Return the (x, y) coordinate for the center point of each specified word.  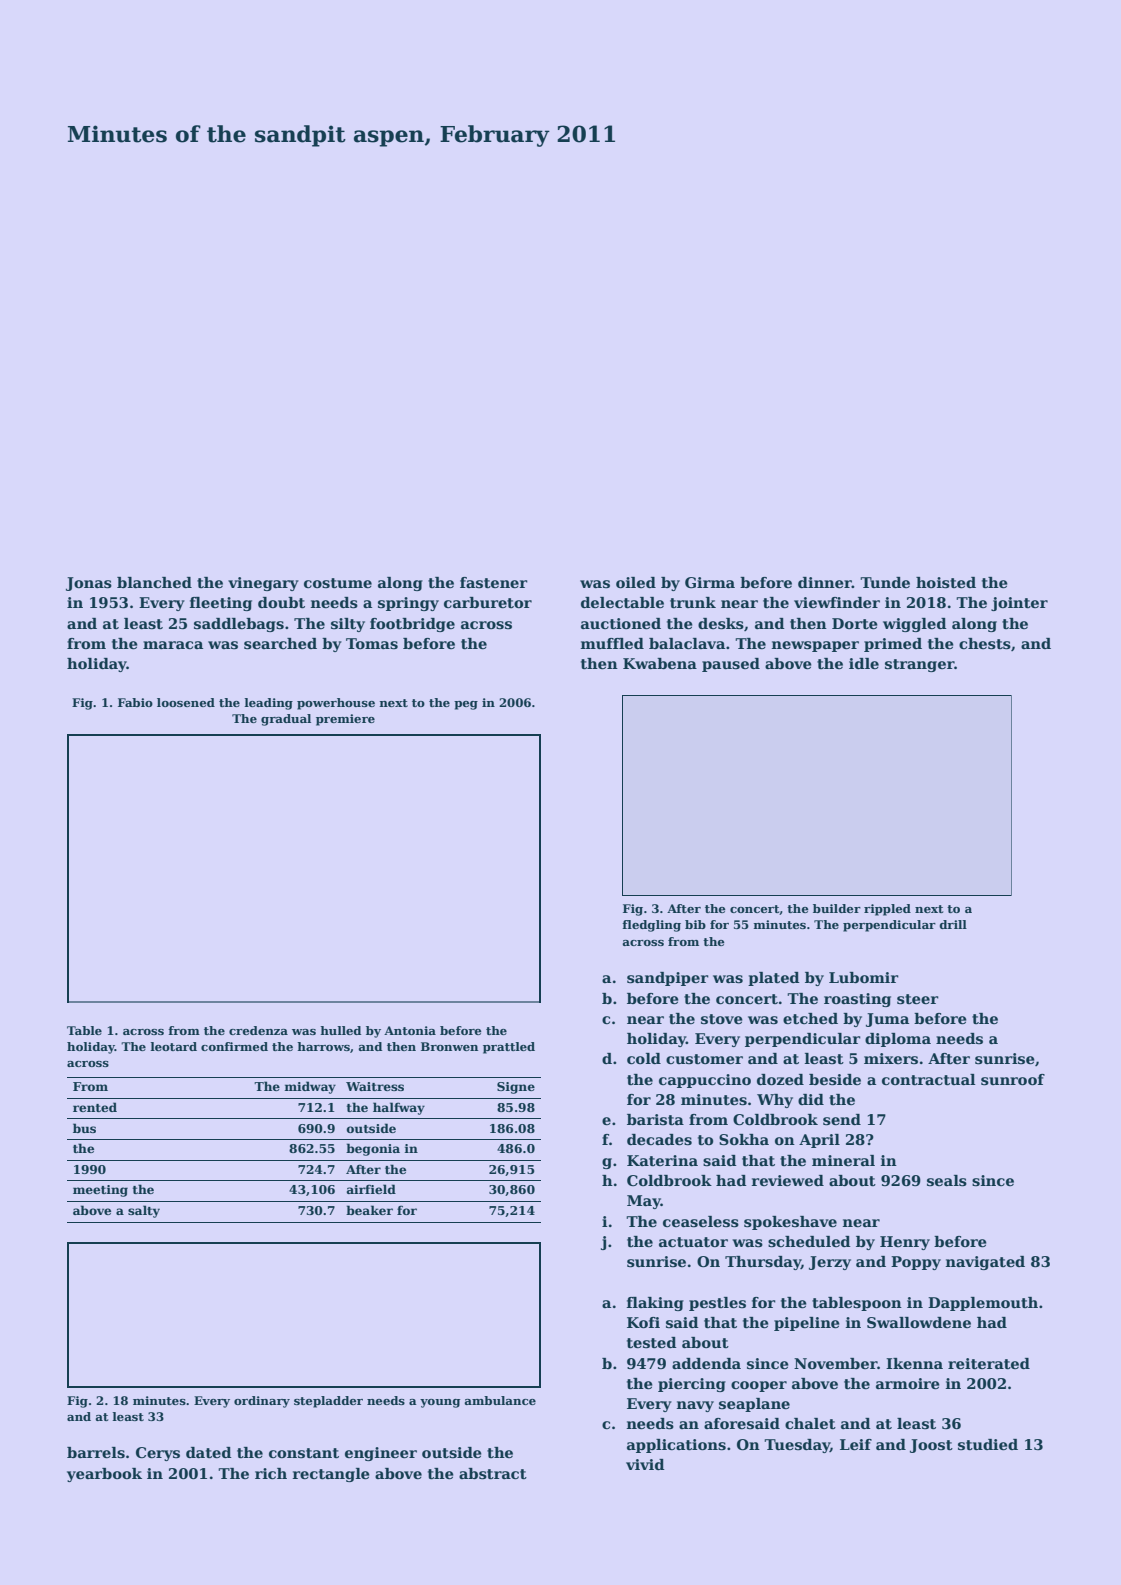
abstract (493, 1474)
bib (695, 924)
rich (271, 1473)
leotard (174, 1046)
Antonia (410, 1030)
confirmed (234, 1046)
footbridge (412, 625)
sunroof (1013, 1080)
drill (953, 924)
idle (864, 663)
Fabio (135, 702)
